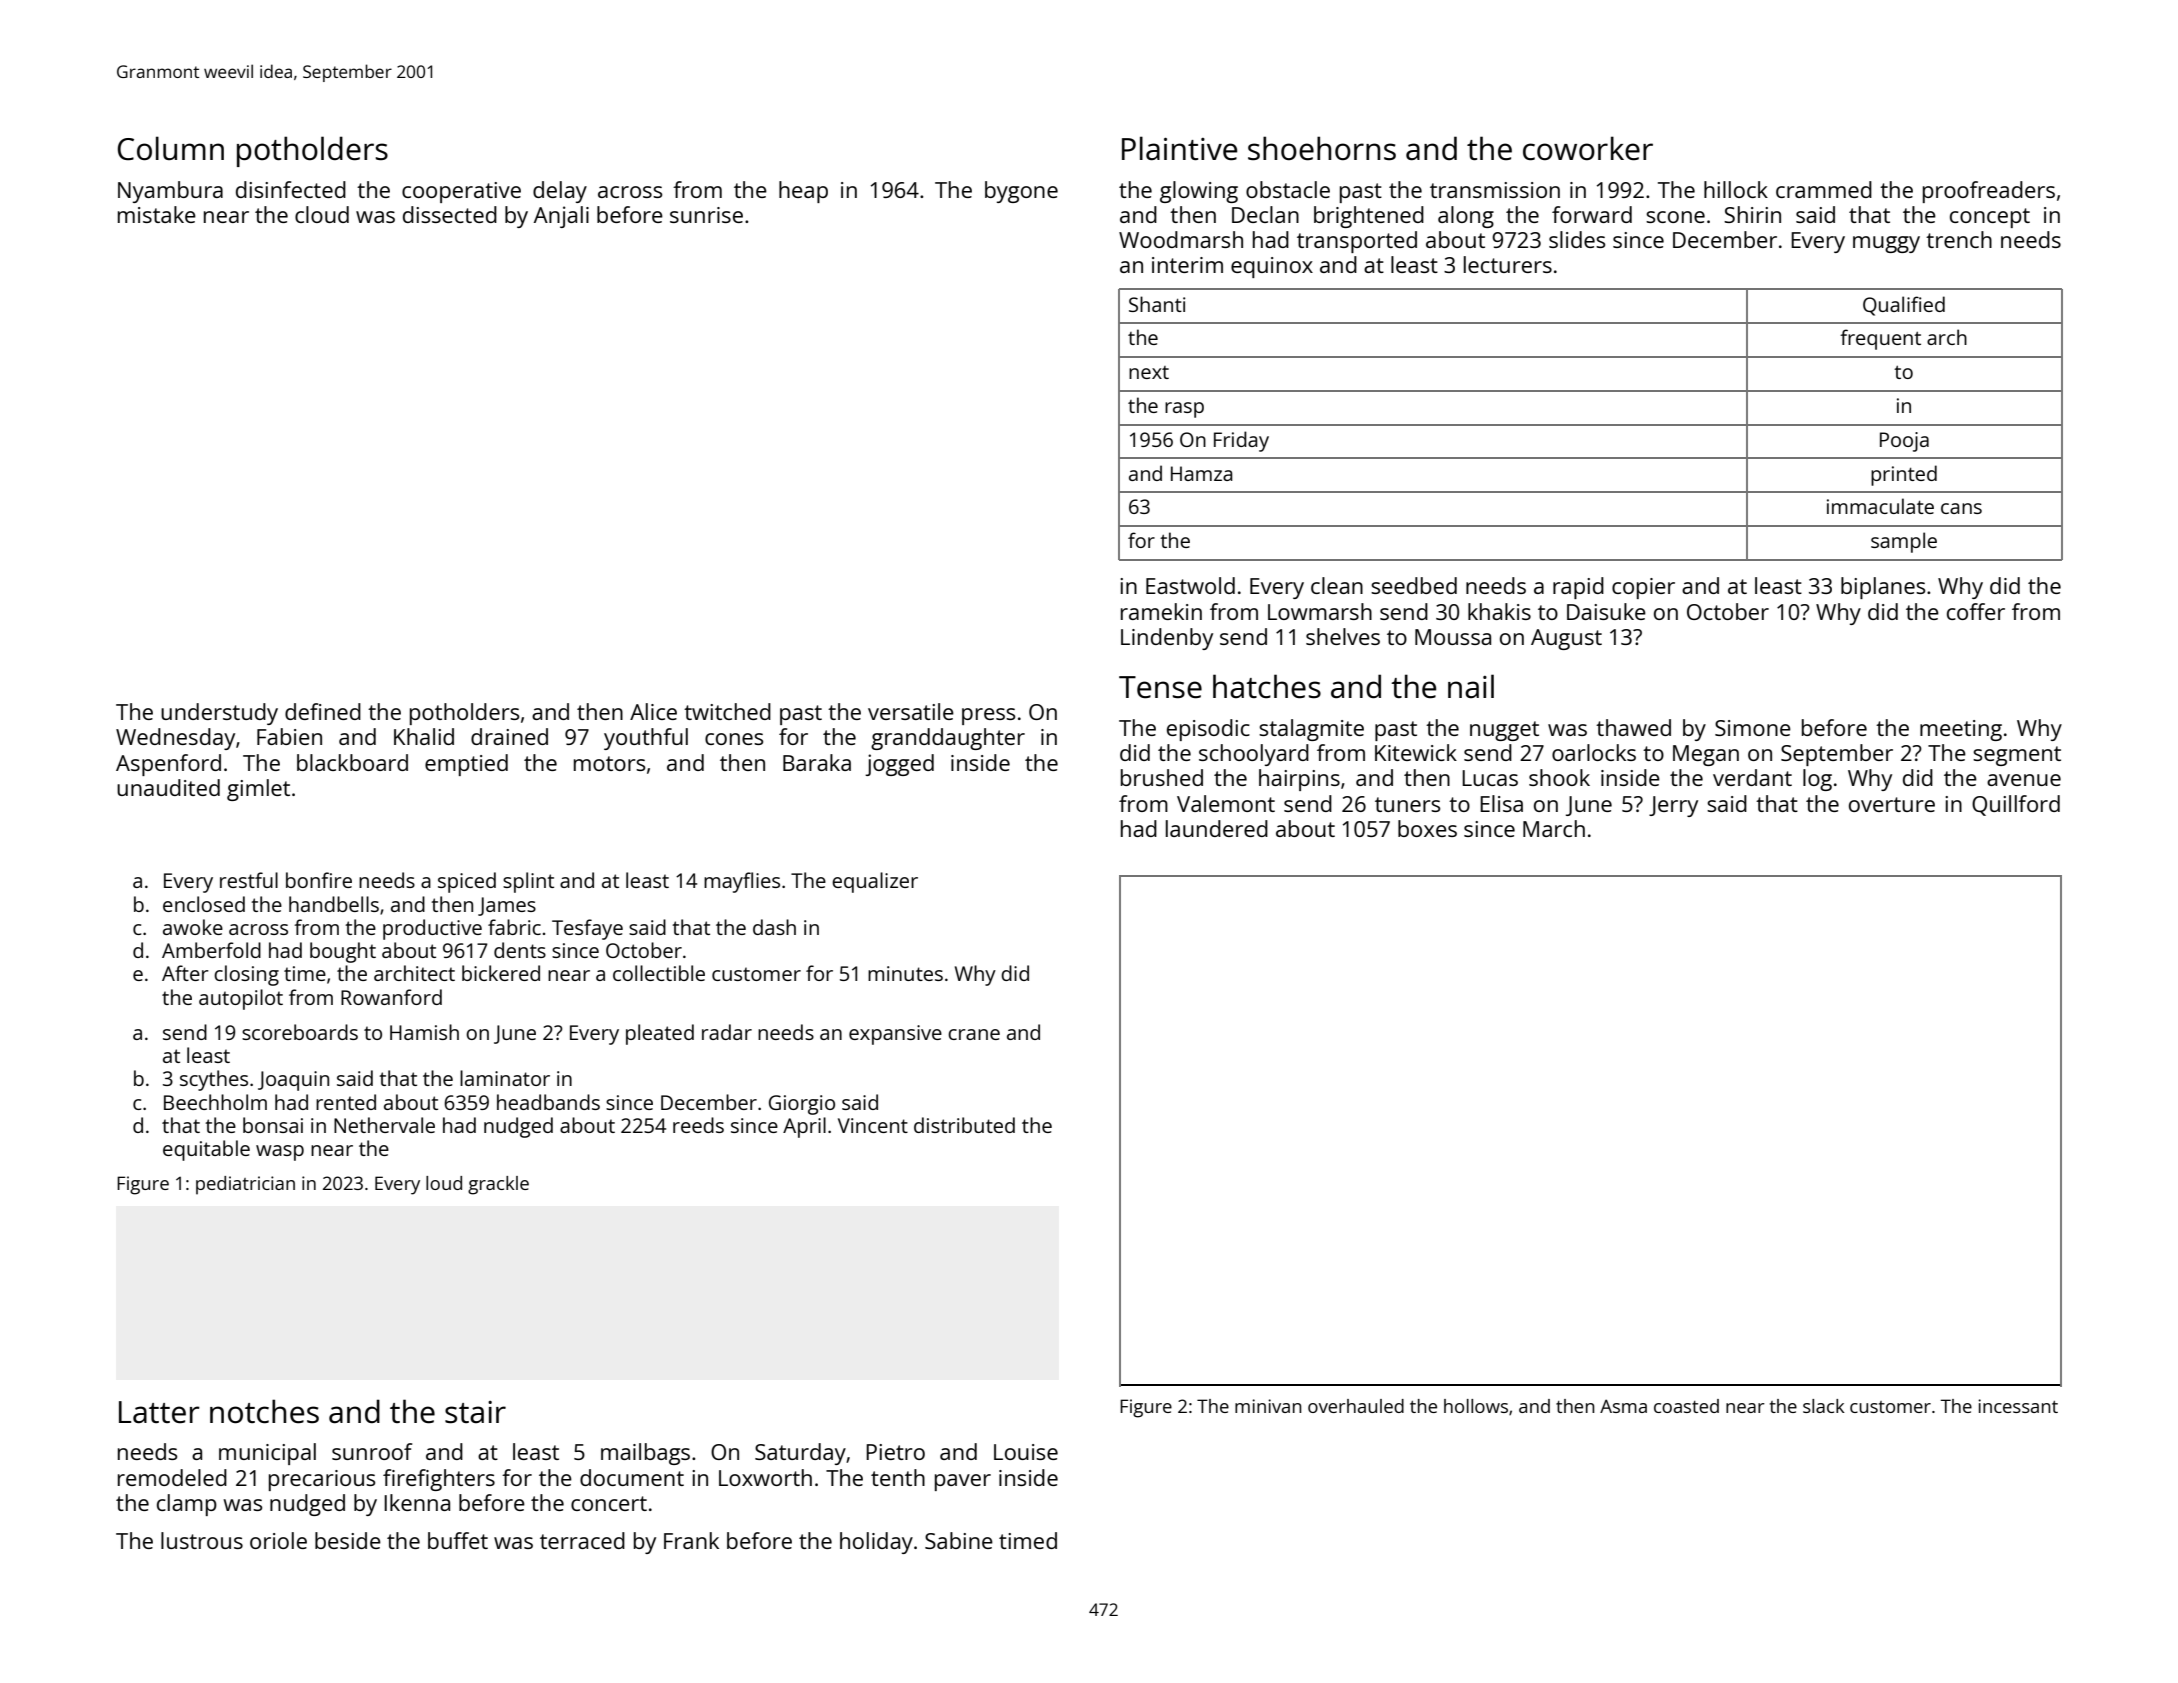 This screenshot has width=2178, height=1683. What do you see at coordinates (911, 711) in the screenshot?
I see `versatile` at bounding box center [911, 711].
